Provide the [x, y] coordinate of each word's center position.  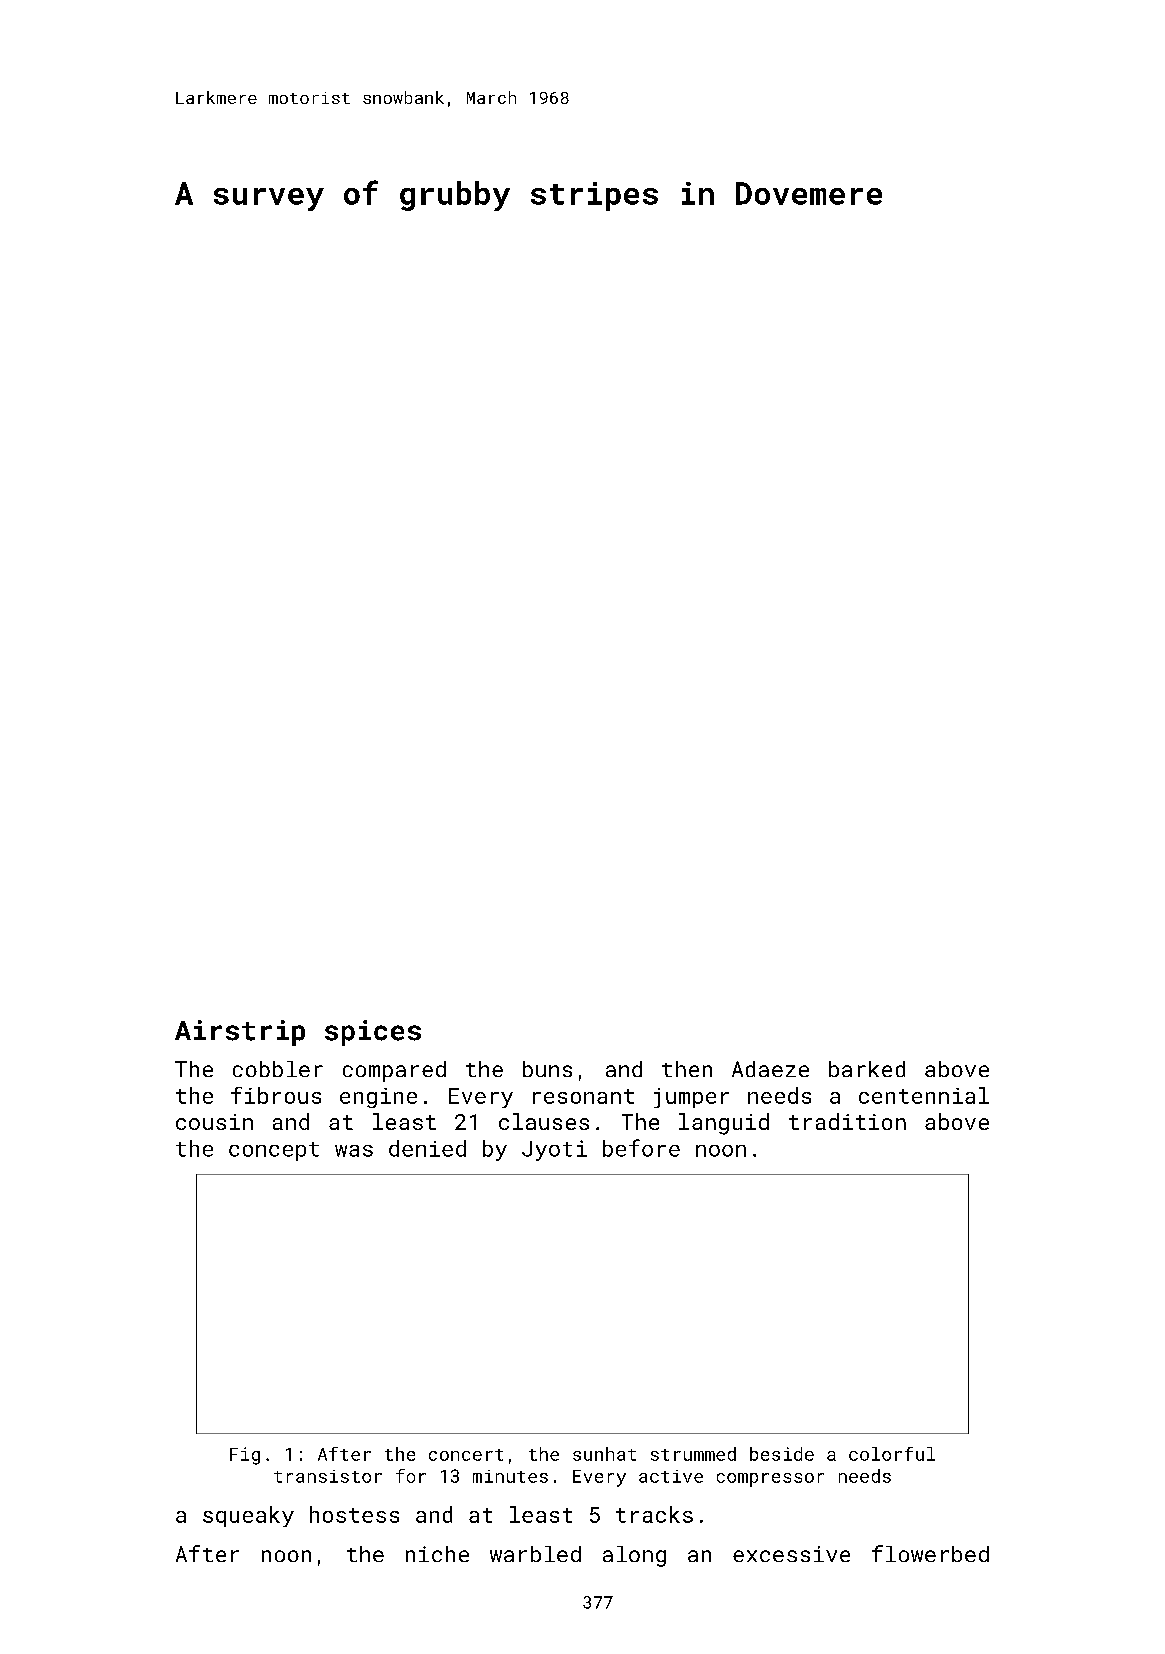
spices [373, 1033]
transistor [328, 1476]
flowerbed [930, 1553]
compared [394, 1071]
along [634, 1556]
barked [867, 1069]
